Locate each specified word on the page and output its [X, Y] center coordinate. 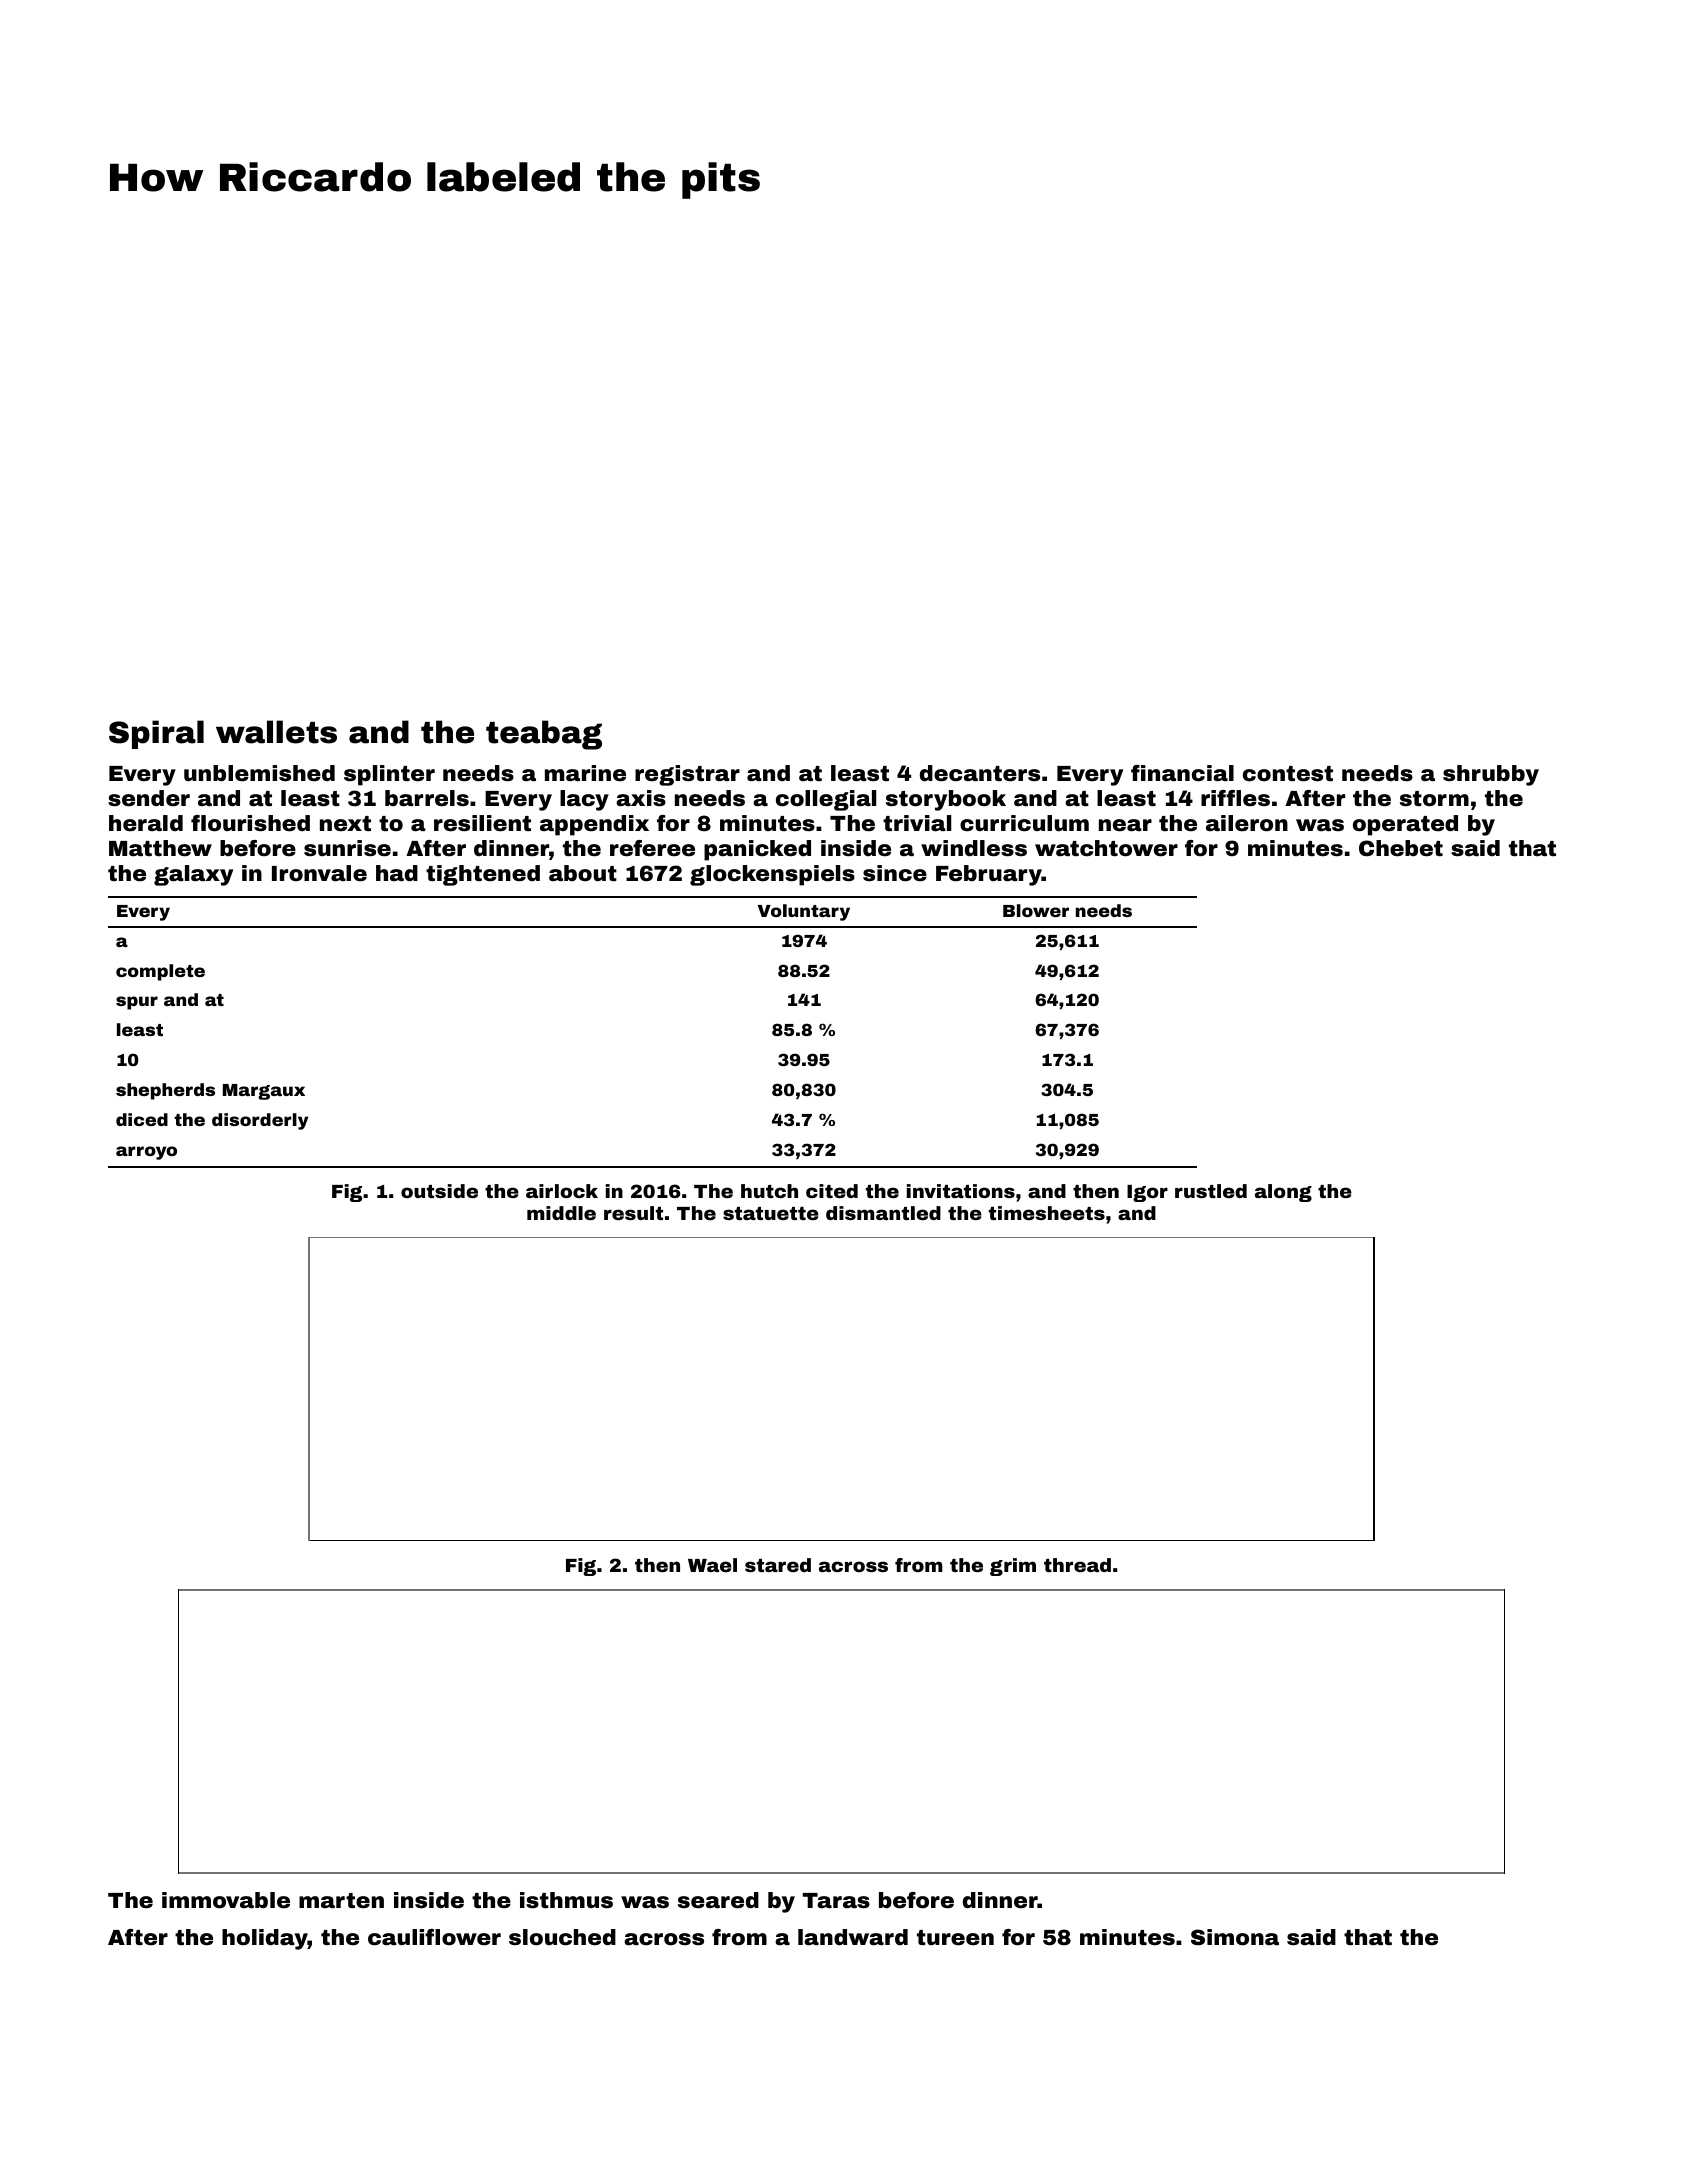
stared [778, 1565]
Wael [712, 1565]
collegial [826, 800]
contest [1288, 774]
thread [1077, 1565]
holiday [265, 1939]
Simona [1235, 1937]
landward [853, 1937]
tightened [483, 875]
